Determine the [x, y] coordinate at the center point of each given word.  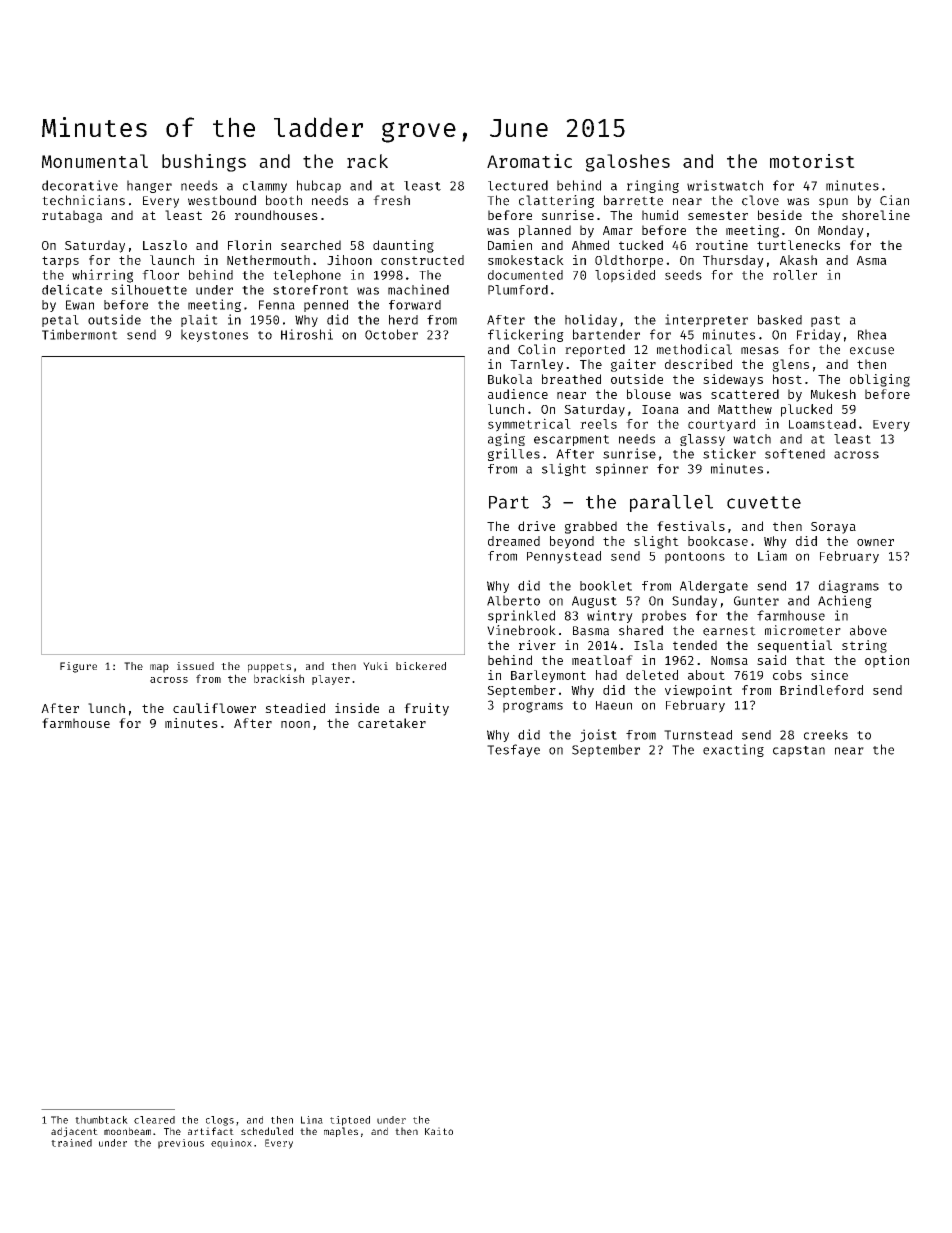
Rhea [872, 334]
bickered [421, 666]
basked [780, 320]
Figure [78, 667]
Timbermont [80, 334]
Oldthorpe [629, 261]
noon [295, 724]
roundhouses [276, 215]
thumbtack [101, 1120]
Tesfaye [513, 750]
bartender [606, 334]
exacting [733, 750]
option [887, 661]
